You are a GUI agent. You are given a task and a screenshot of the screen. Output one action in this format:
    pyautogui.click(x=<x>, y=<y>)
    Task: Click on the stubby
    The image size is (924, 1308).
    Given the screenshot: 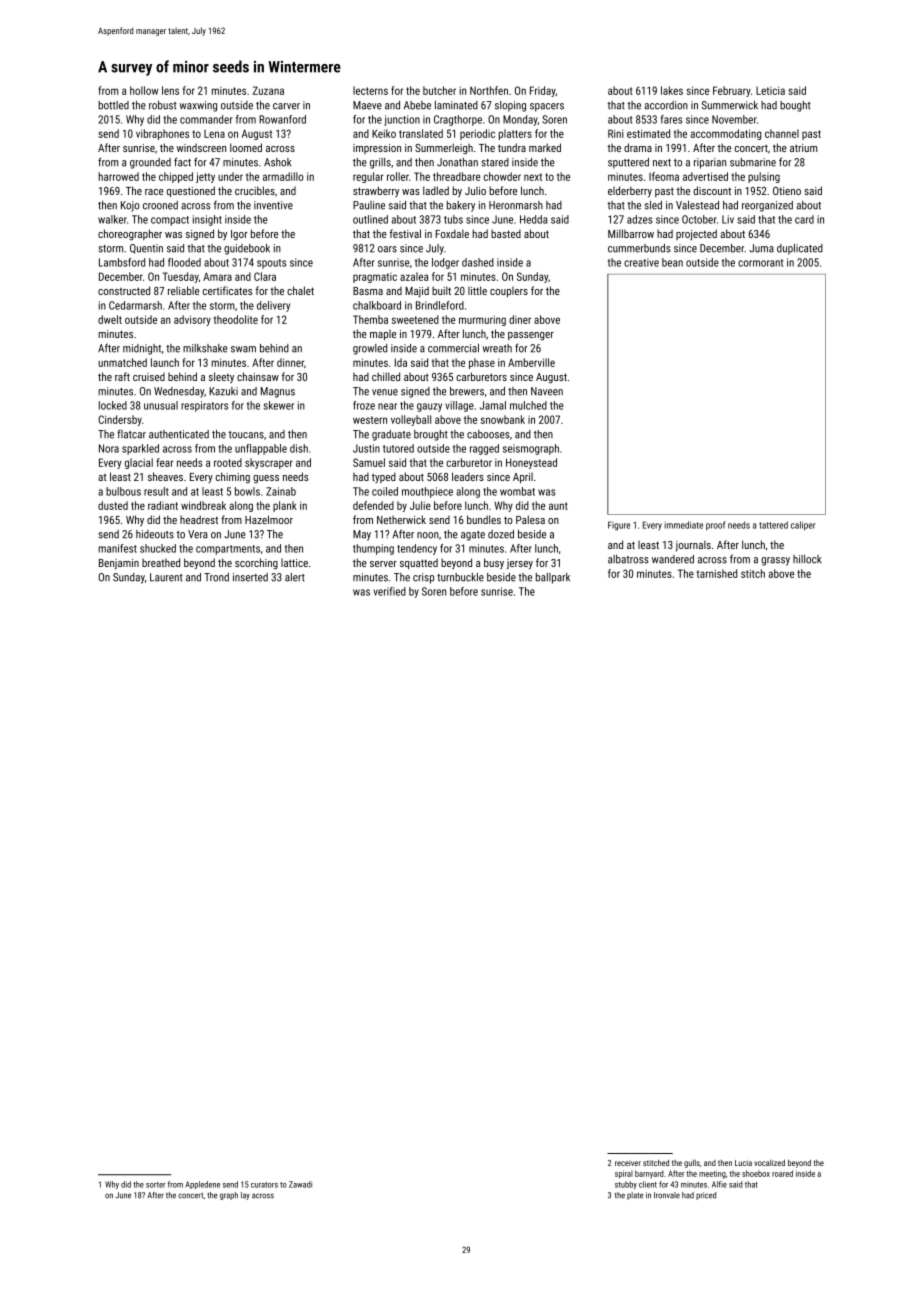 What is the action you would take?
    pyautogui.click(x=626, y=1185)
